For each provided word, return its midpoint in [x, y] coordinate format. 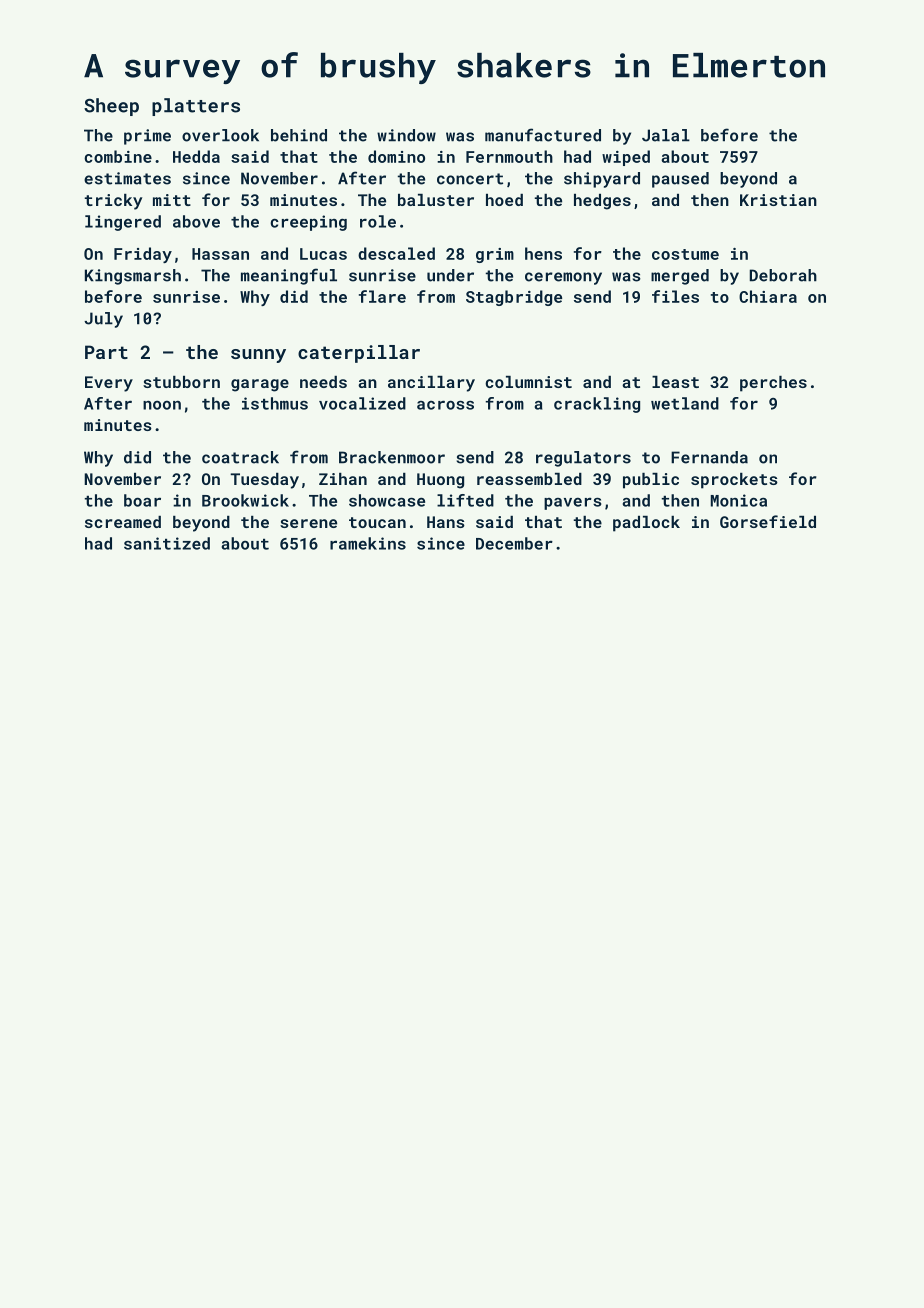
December [514, 543]
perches [773, 384]
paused [680, 180]
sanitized [167, 543]
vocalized [362, 403]
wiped [626, 158]
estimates [127, 178]
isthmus [275, 403]
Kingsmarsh [133, 277]
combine [118, 156]
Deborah [783, 275]
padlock [646, 524]
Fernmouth [509, 156]
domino [396, 156]
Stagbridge [514, 298]
